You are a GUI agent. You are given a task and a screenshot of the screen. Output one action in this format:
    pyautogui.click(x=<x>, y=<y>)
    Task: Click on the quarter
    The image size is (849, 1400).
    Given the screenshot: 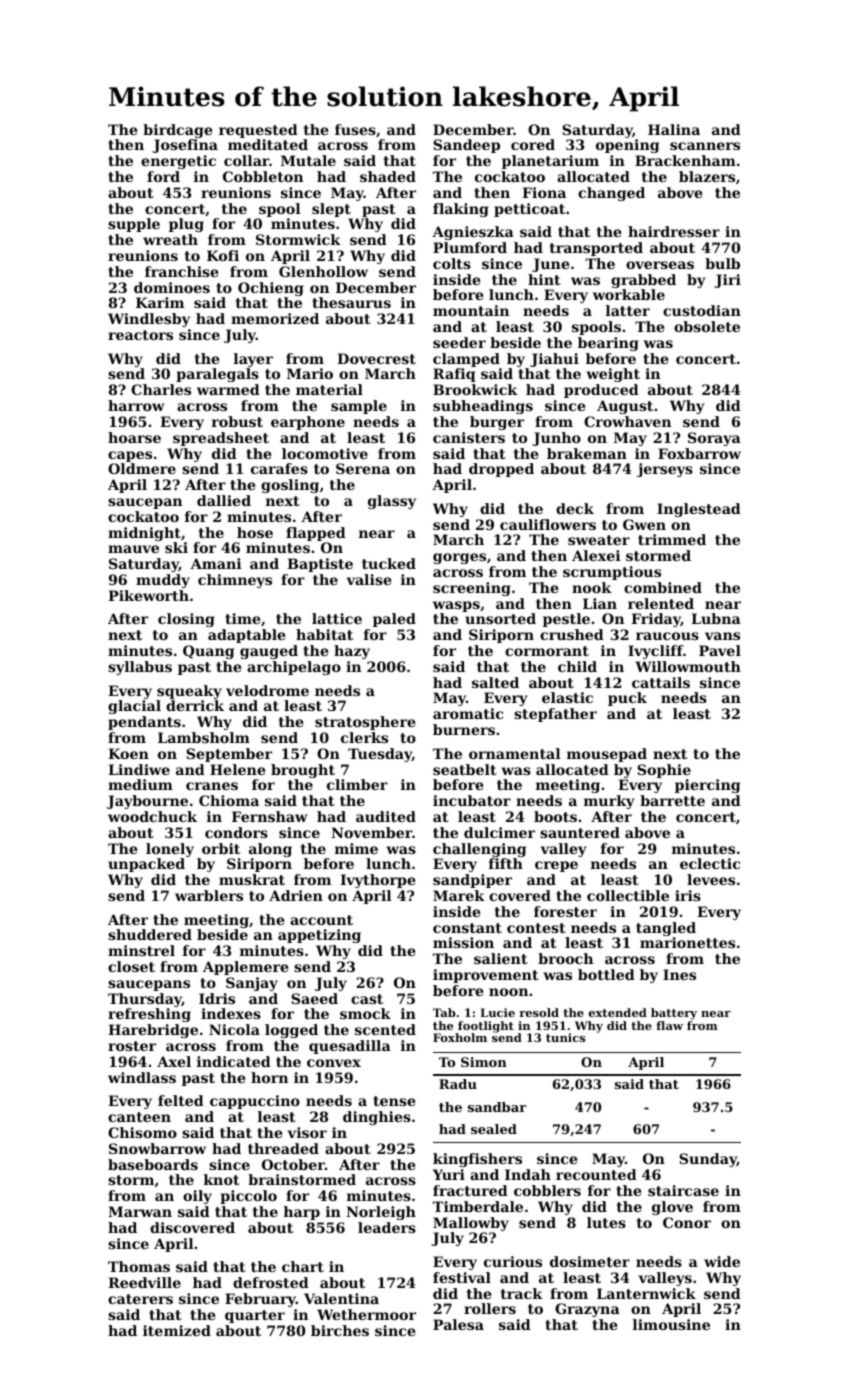 What is the action you would take?
    pyautogui.click(x=255, y=1316)
